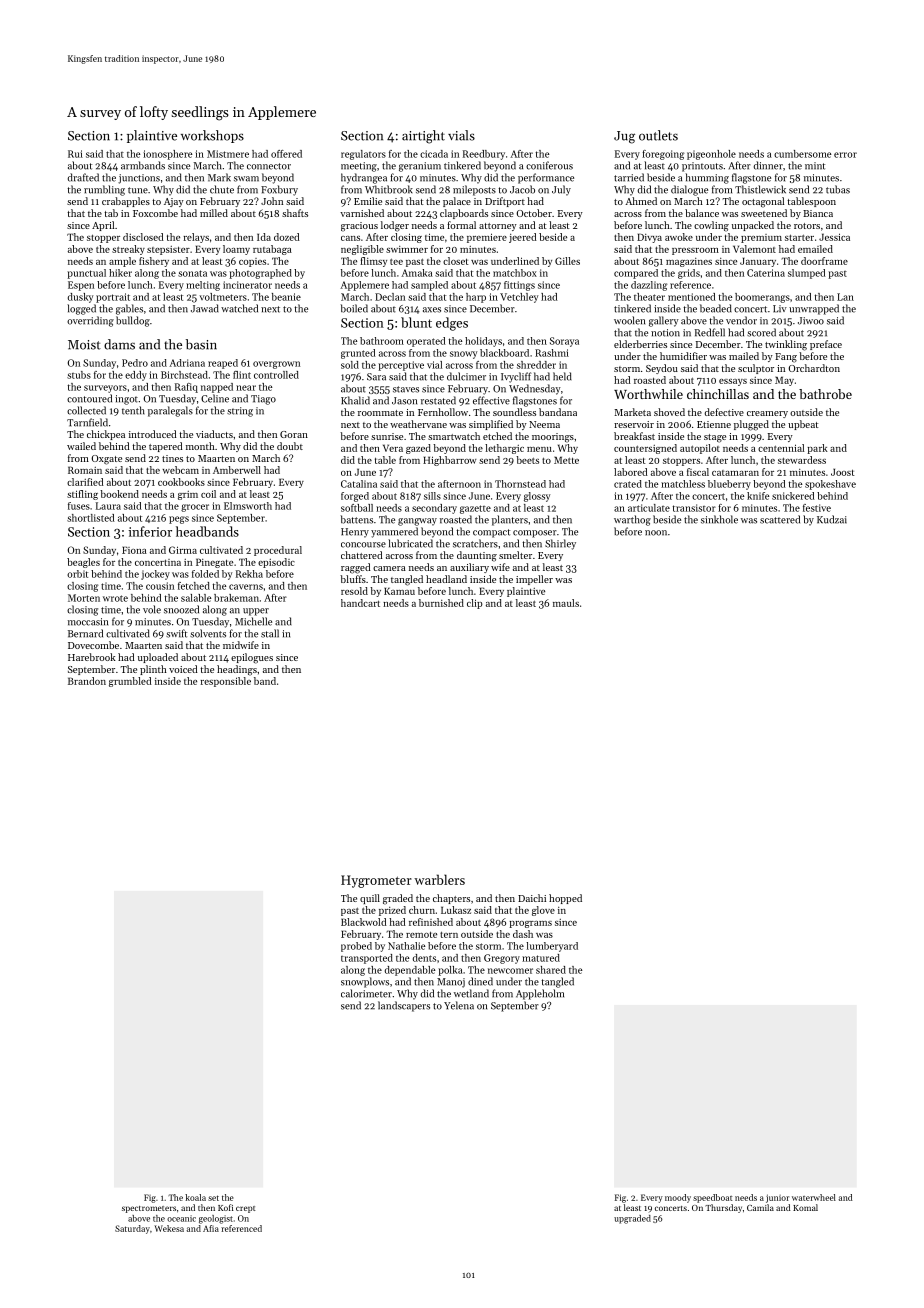 The image size is (924, 1308). I want to click on landscapers, so click(404, 1006).
